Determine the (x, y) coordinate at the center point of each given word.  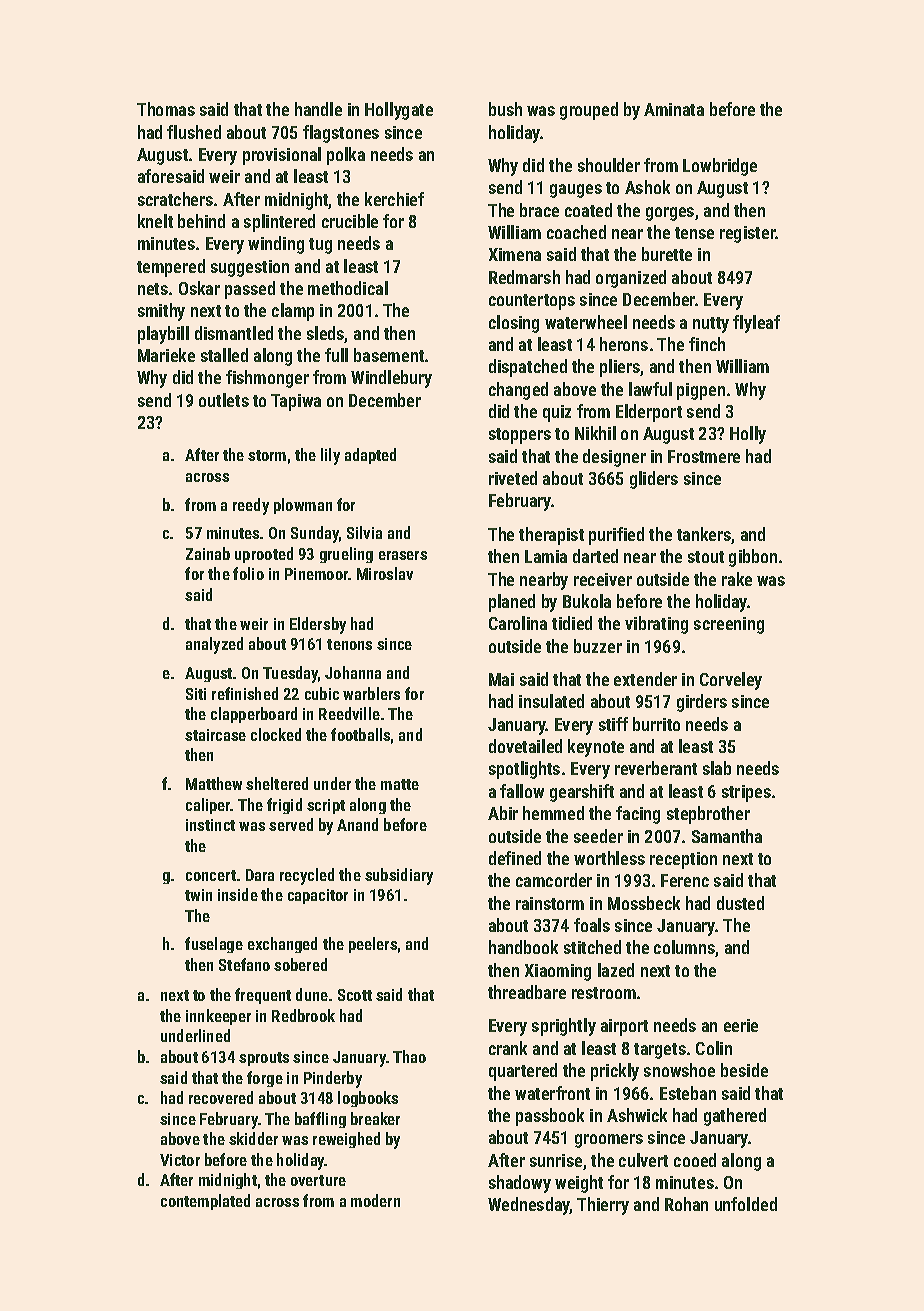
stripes (746, 793)
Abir (503, 813)
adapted (370, 456)
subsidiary (399, 876)
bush (505, 109)
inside (238, 894)
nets (153, 289)
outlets (224, 400)
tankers (704, 534)
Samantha (727, 836)
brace (539, 210)
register (748, 234)
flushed (194, 132)
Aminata (674, 109)
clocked (276, 734)
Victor (180, 1160)
